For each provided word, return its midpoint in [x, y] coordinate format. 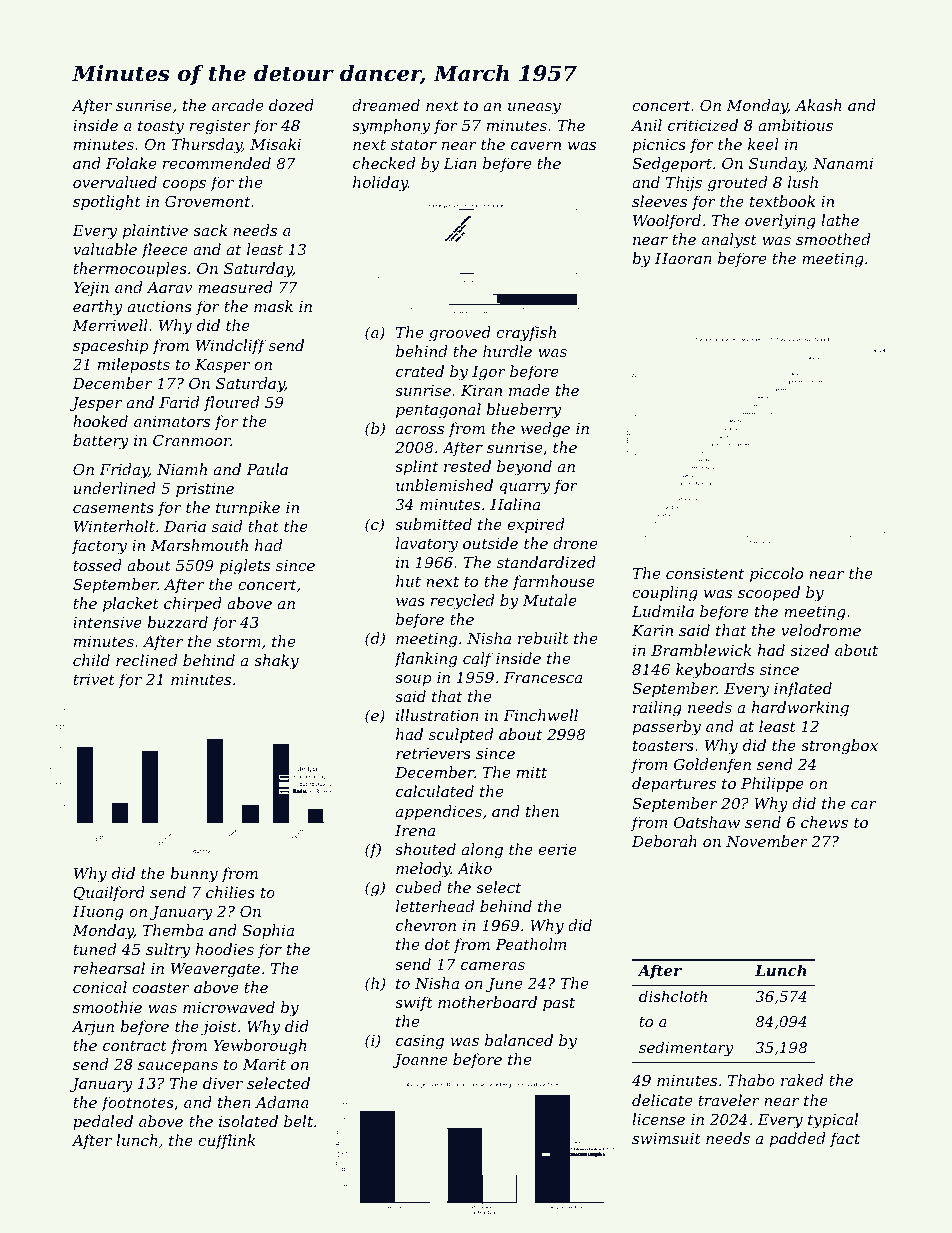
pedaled [103, 1122]
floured [231, 403]
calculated [435, 791]
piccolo [776, 574]
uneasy [534, 109]
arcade [237, 105]
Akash [818, 105]
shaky [276, 662]
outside [490, 543]
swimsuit [666, 1138]
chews [824, 822]
